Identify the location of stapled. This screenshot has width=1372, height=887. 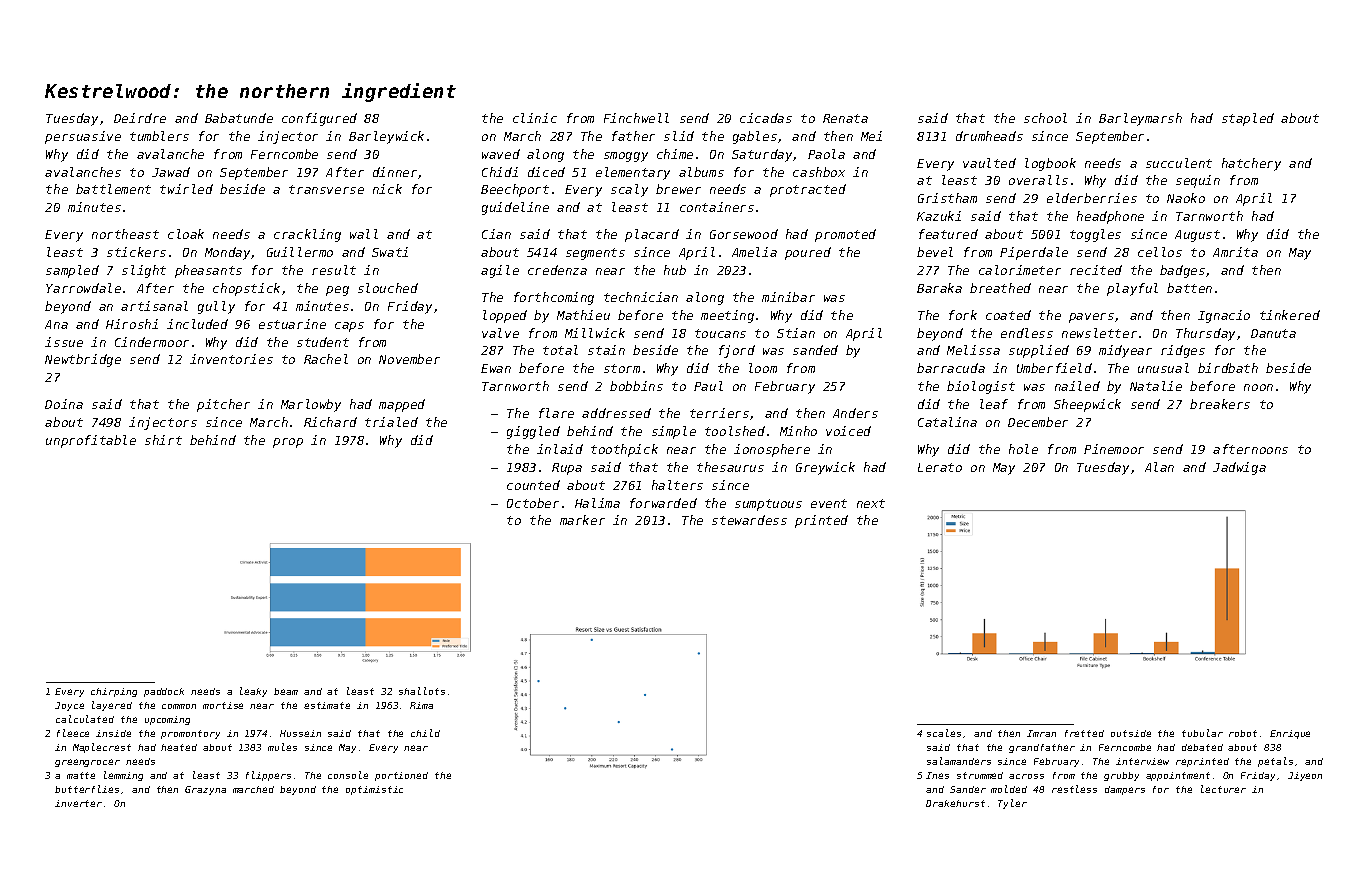
(1248, 119).
